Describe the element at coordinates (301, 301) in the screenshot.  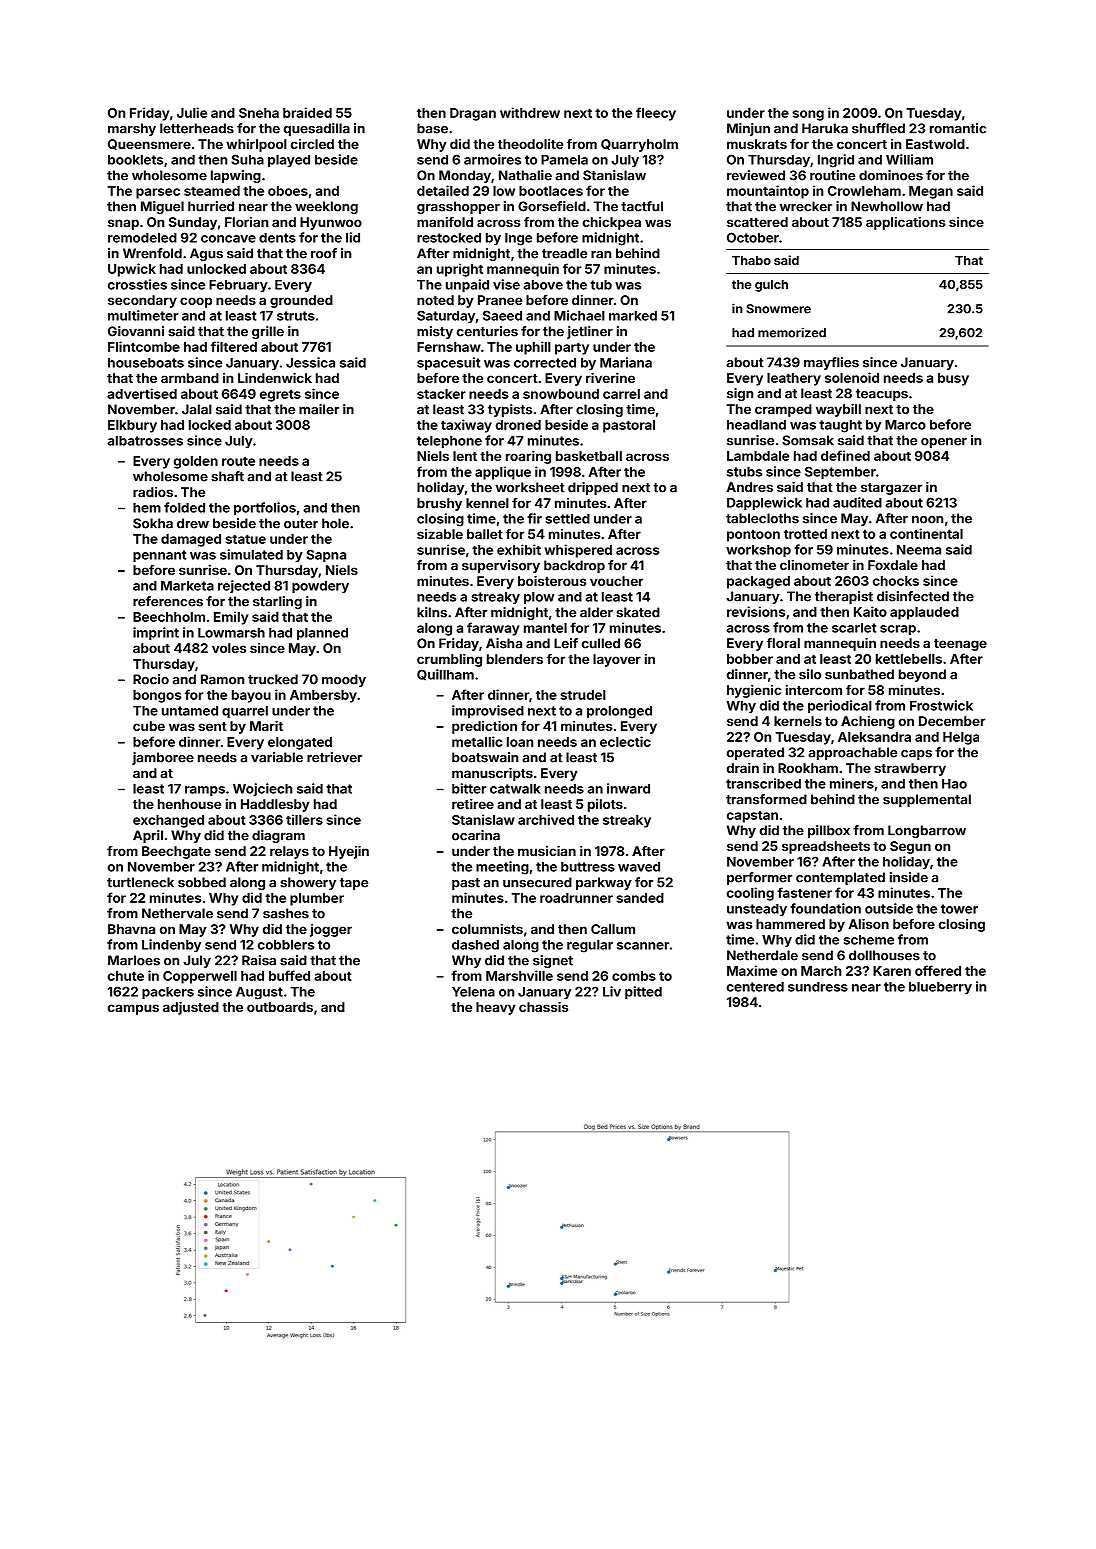
I see `grounded` at that location.
